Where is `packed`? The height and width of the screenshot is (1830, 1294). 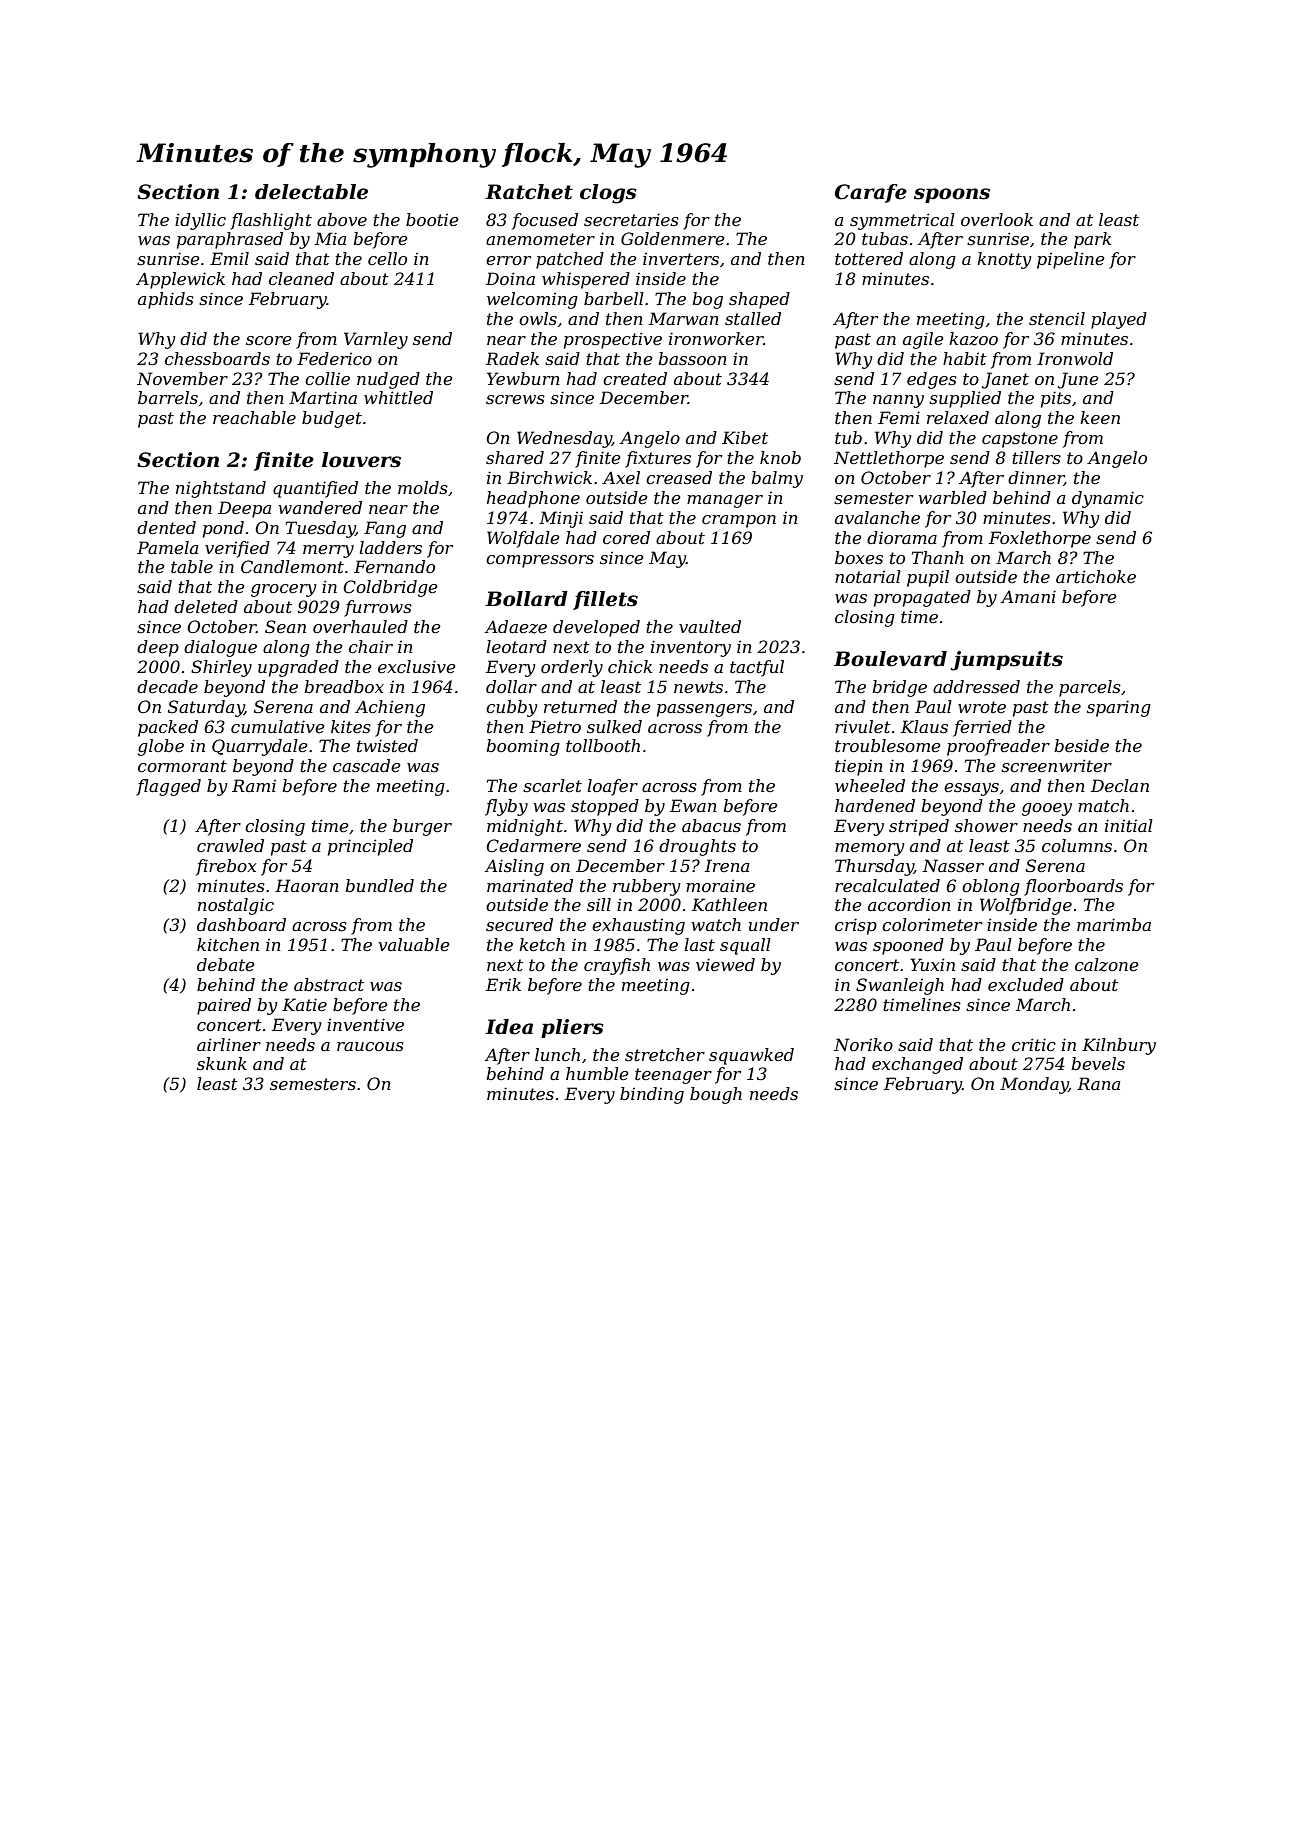 packed is located at coordinates (168, 728).
